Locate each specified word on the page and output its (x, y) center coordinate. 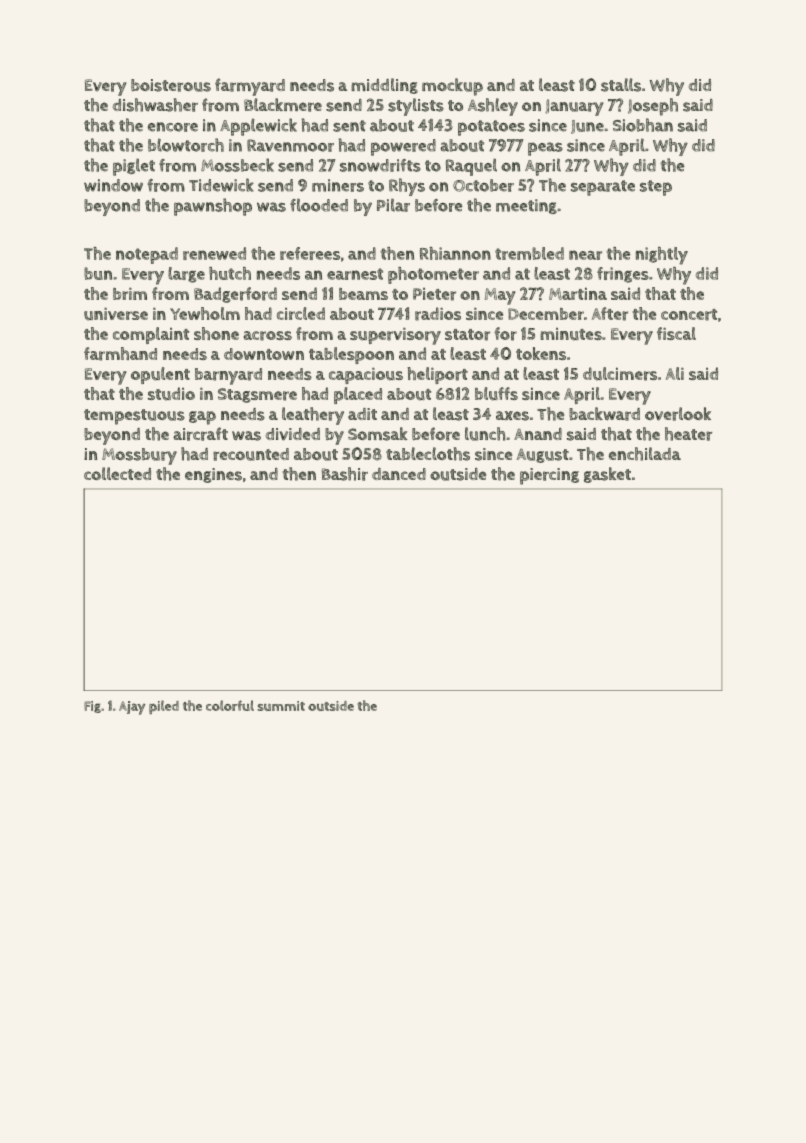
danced (399, 474)
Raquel (471, 167)
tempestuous (134, 417)
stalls (621, 85)
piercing (549, 476)
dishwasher (155, 105)
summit (281, 706)
